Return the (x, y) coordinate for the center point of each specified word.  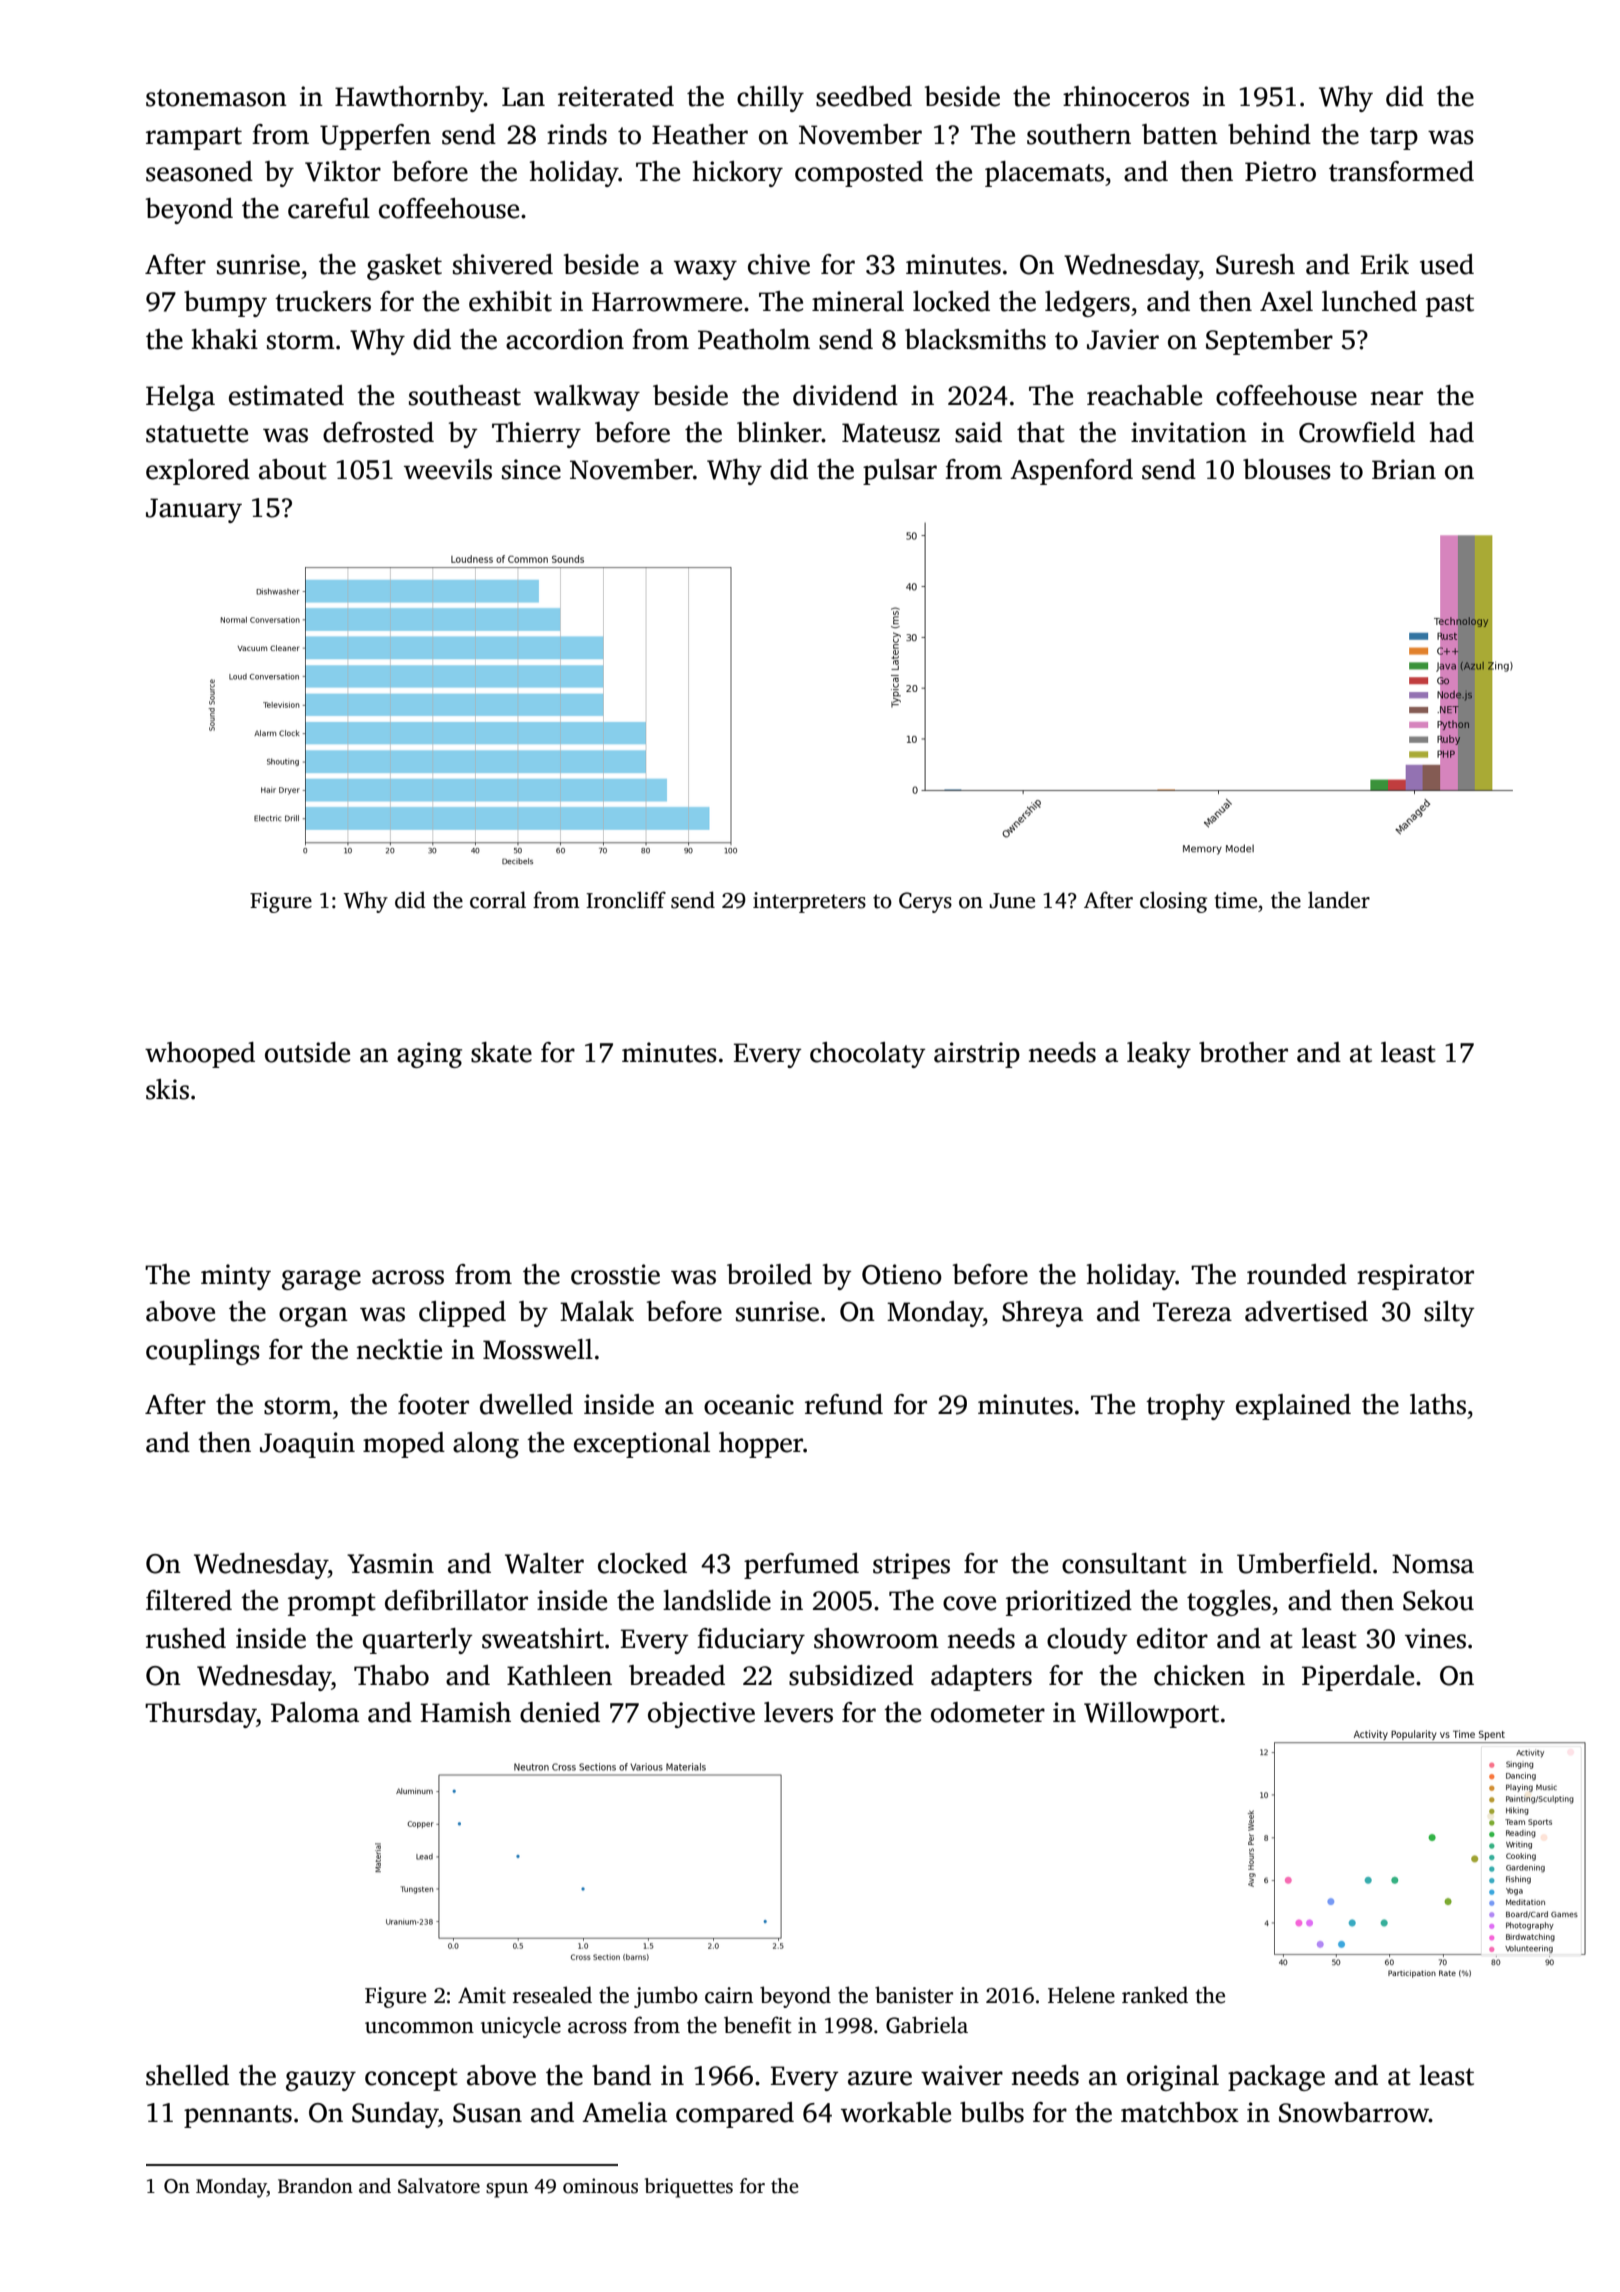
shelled (187, 2075)
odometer (988, 1712)
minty (236, 1277)
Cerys (925, 902)
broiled (769, 1274)
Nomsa (1433, 1564)
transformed (1401, 171)
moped (404, 1445)
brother (1243, 1052)
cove (969, 1603)
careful (329, 208)
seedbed (864, 96)
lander (1339, 900)
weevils (448, 469)
